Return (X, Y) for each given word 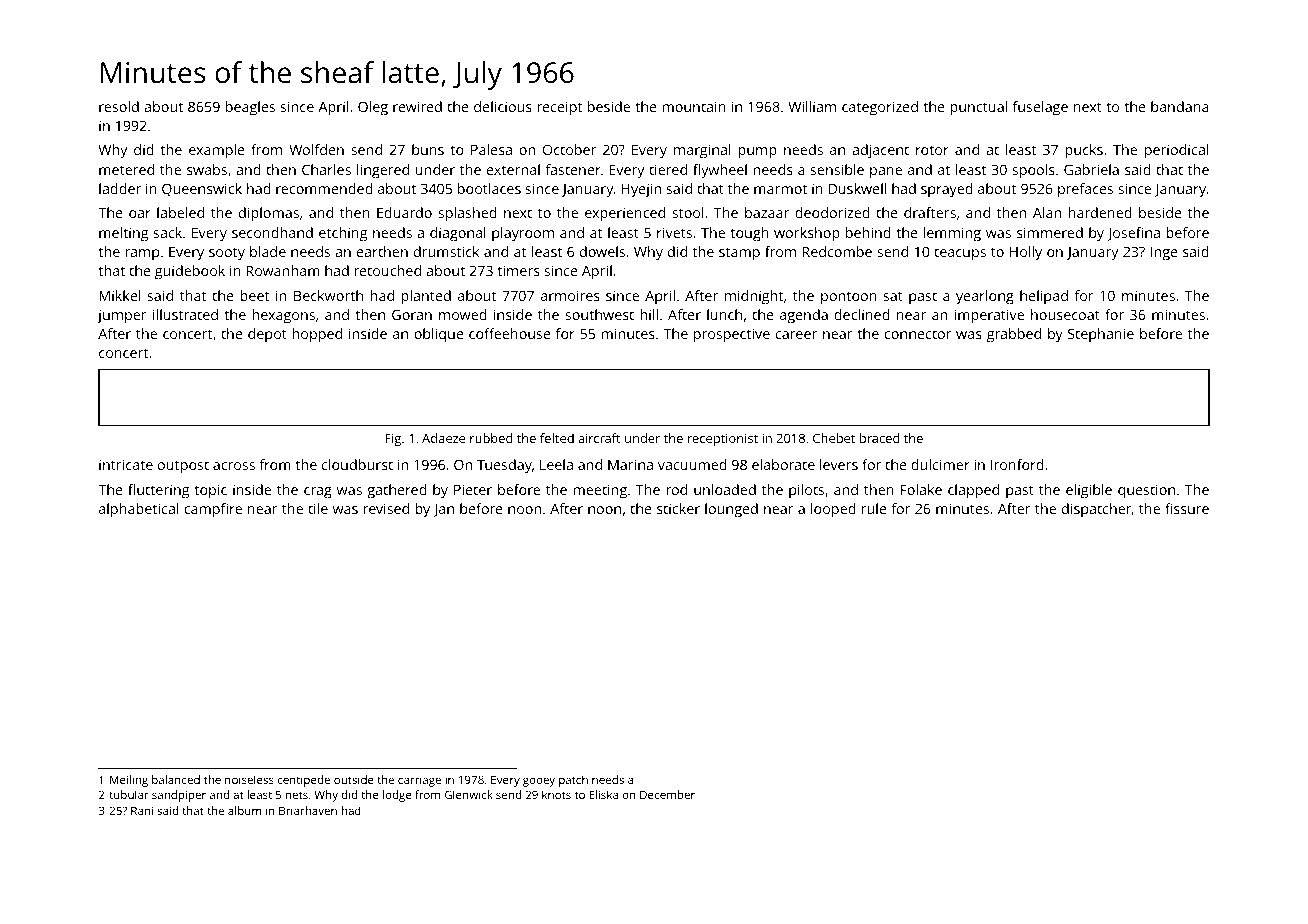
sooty (227, 254)
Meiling (129, 781)
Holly (1026, 253)
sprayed (947, 190)
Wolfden (316, 149)
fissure (1187, 508)
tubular (129, 794)
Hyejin (641, 190)
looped (833, 510)
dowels (602, 251)
